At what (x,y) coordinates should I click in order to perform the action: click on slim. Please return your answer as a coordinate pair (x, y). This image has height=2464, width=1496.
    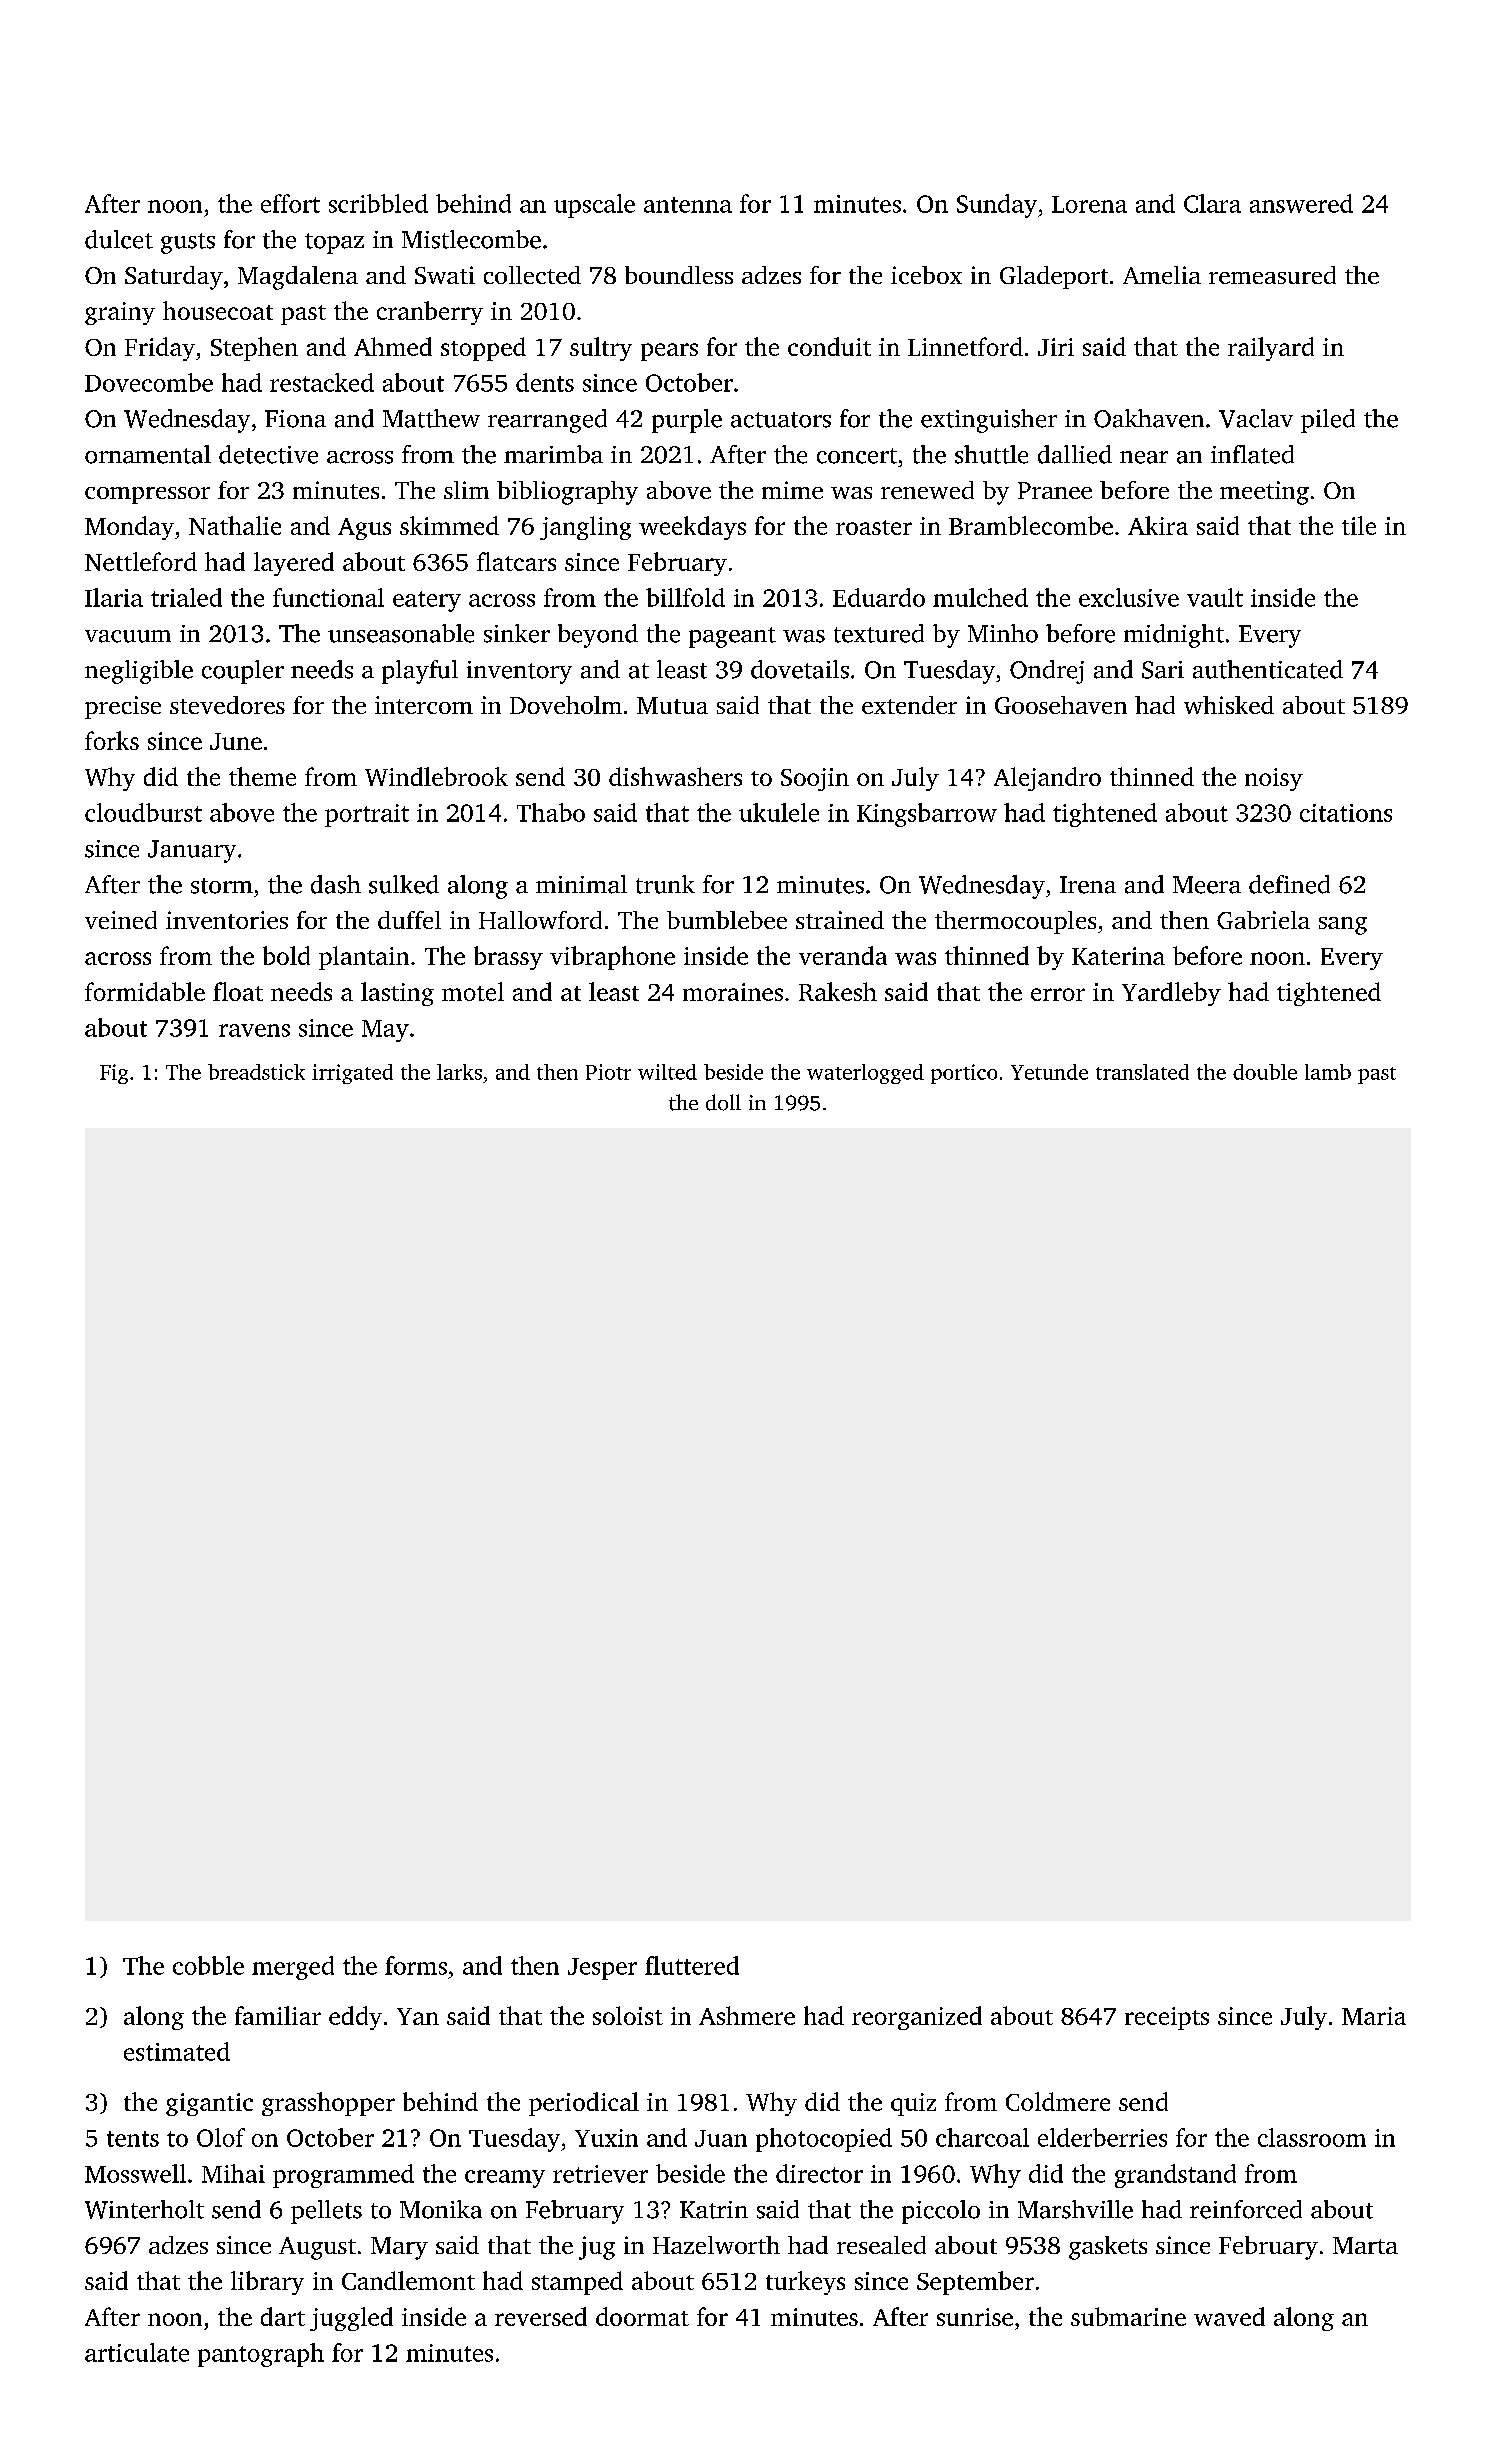
    Looking at the image, I should click on (466, 490).
